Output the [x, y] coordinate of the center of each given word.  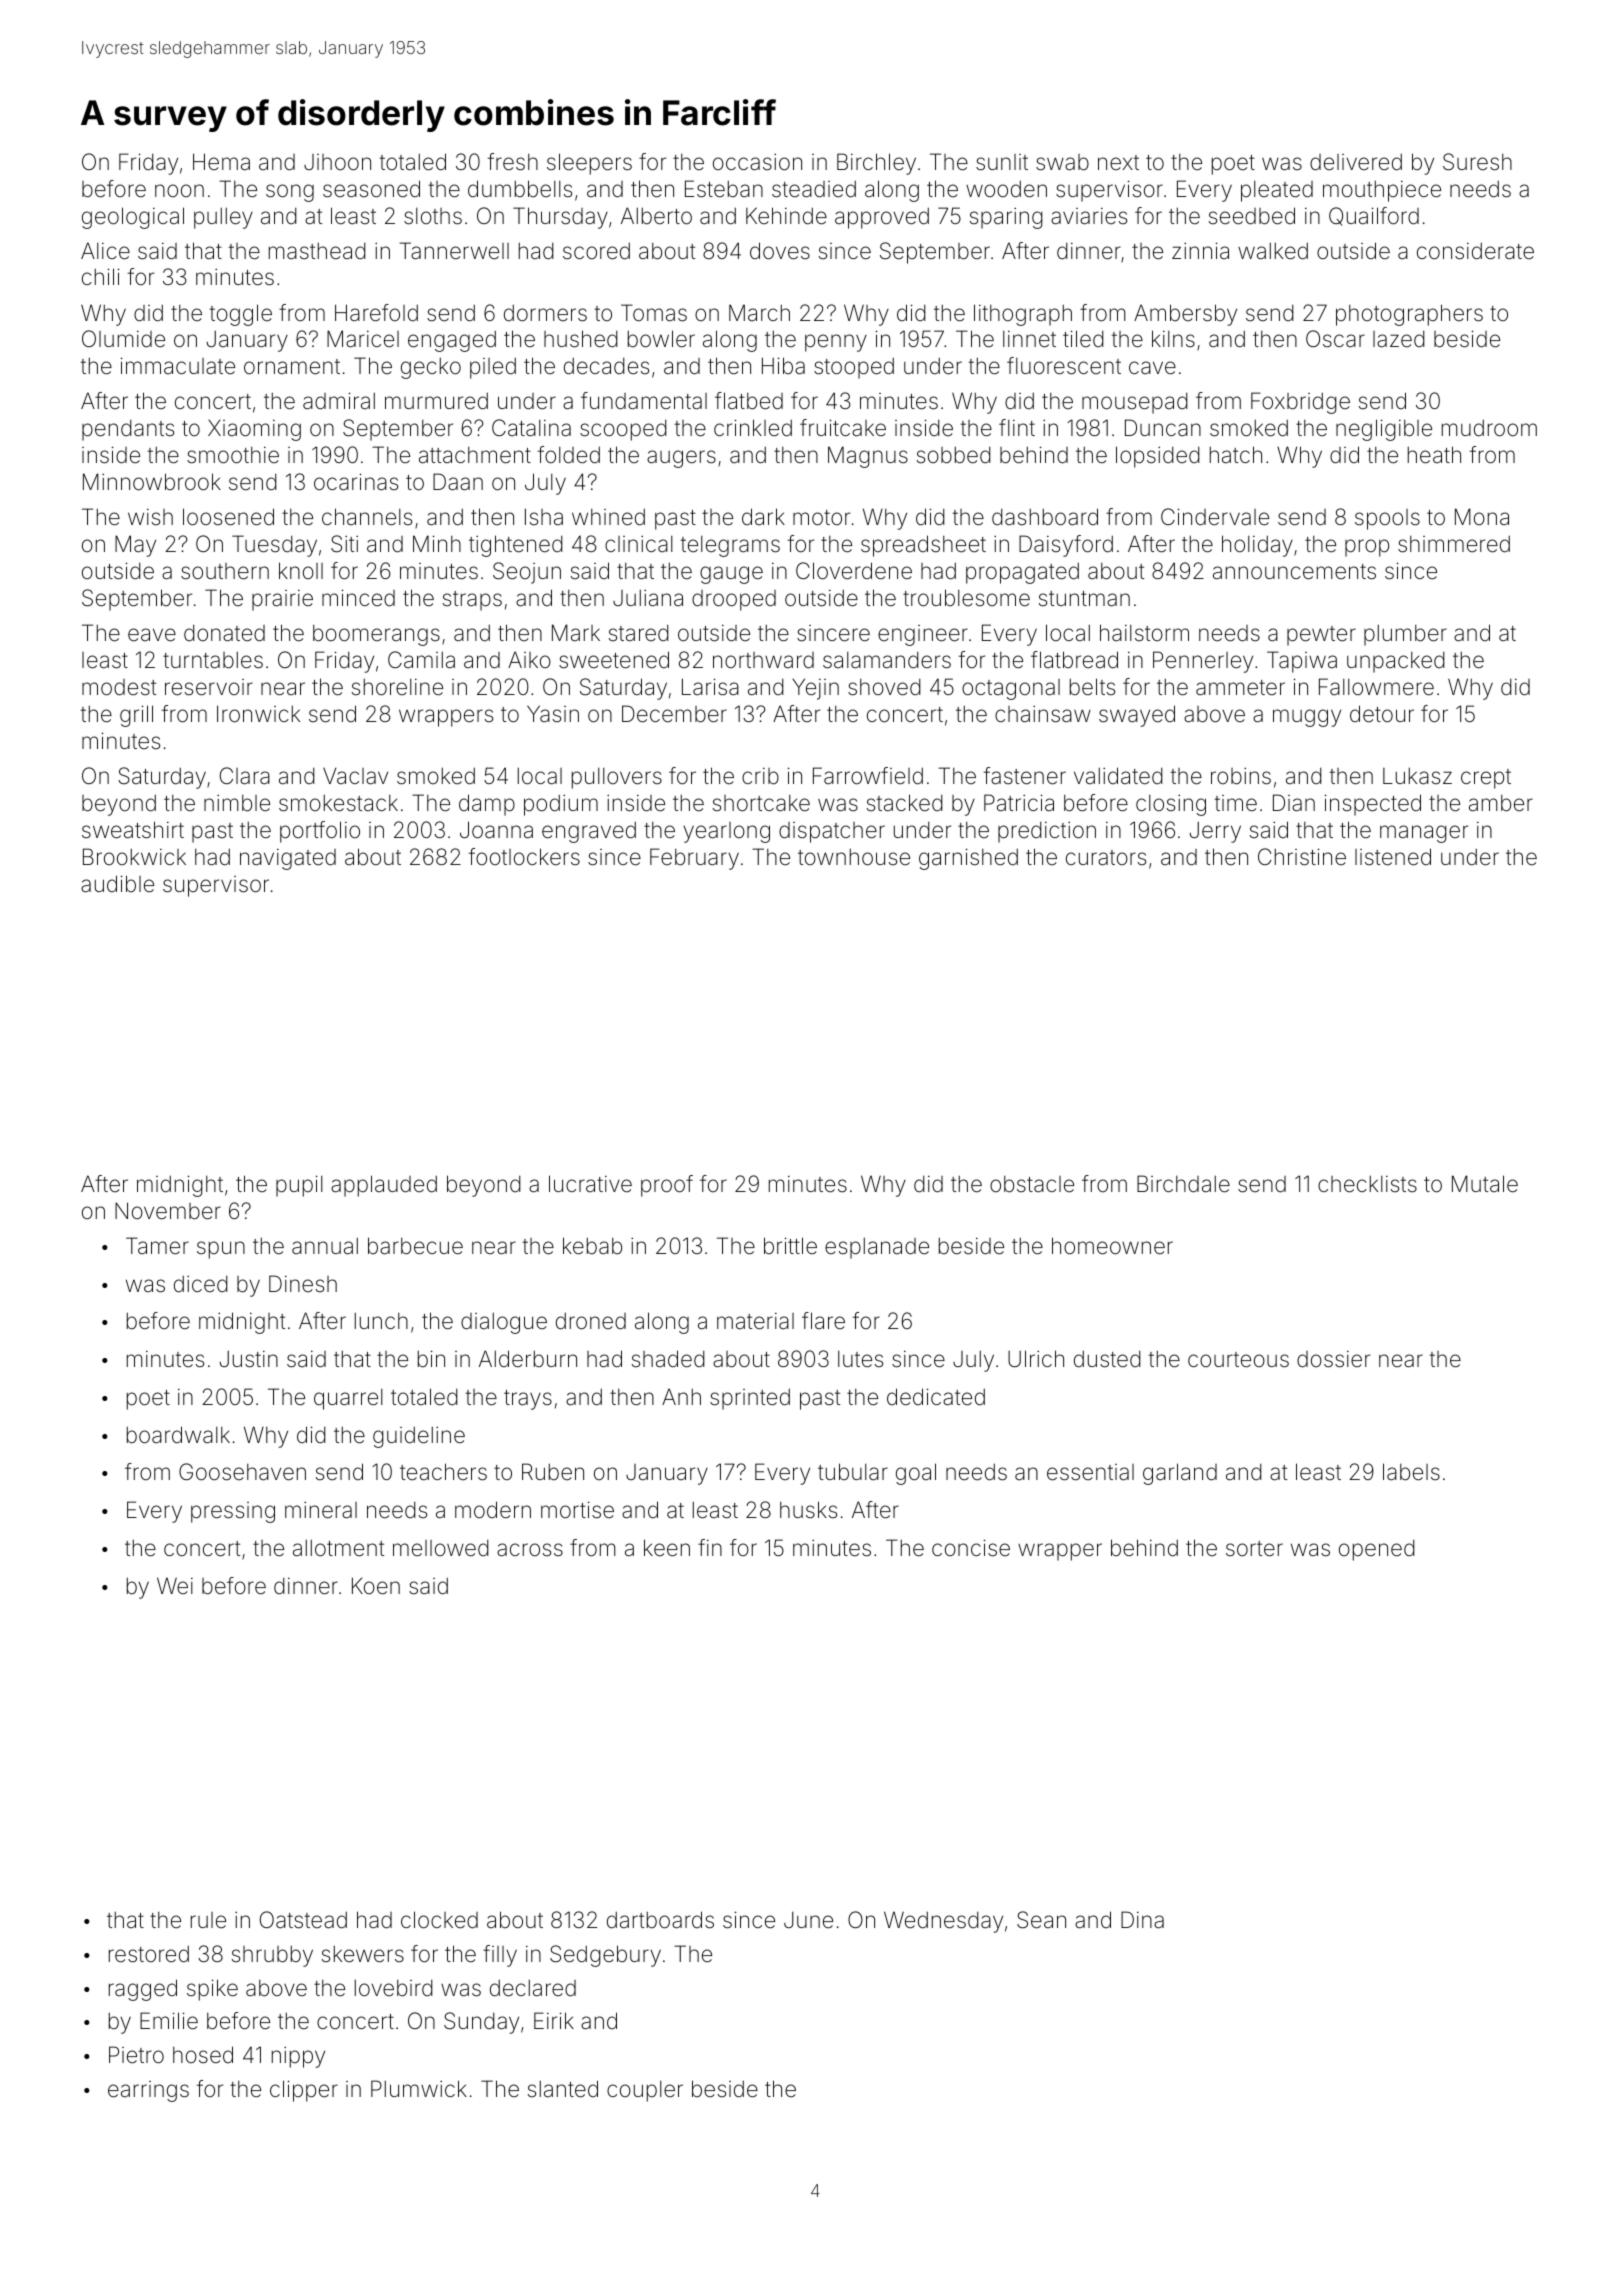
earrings [148, 2091]
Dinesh [303, 1283]
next [1118, 162]
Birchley [876, 164]
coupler [645, 2091]
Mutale [1485, 1183]
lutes [860, 1359]
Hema [221, 162]
